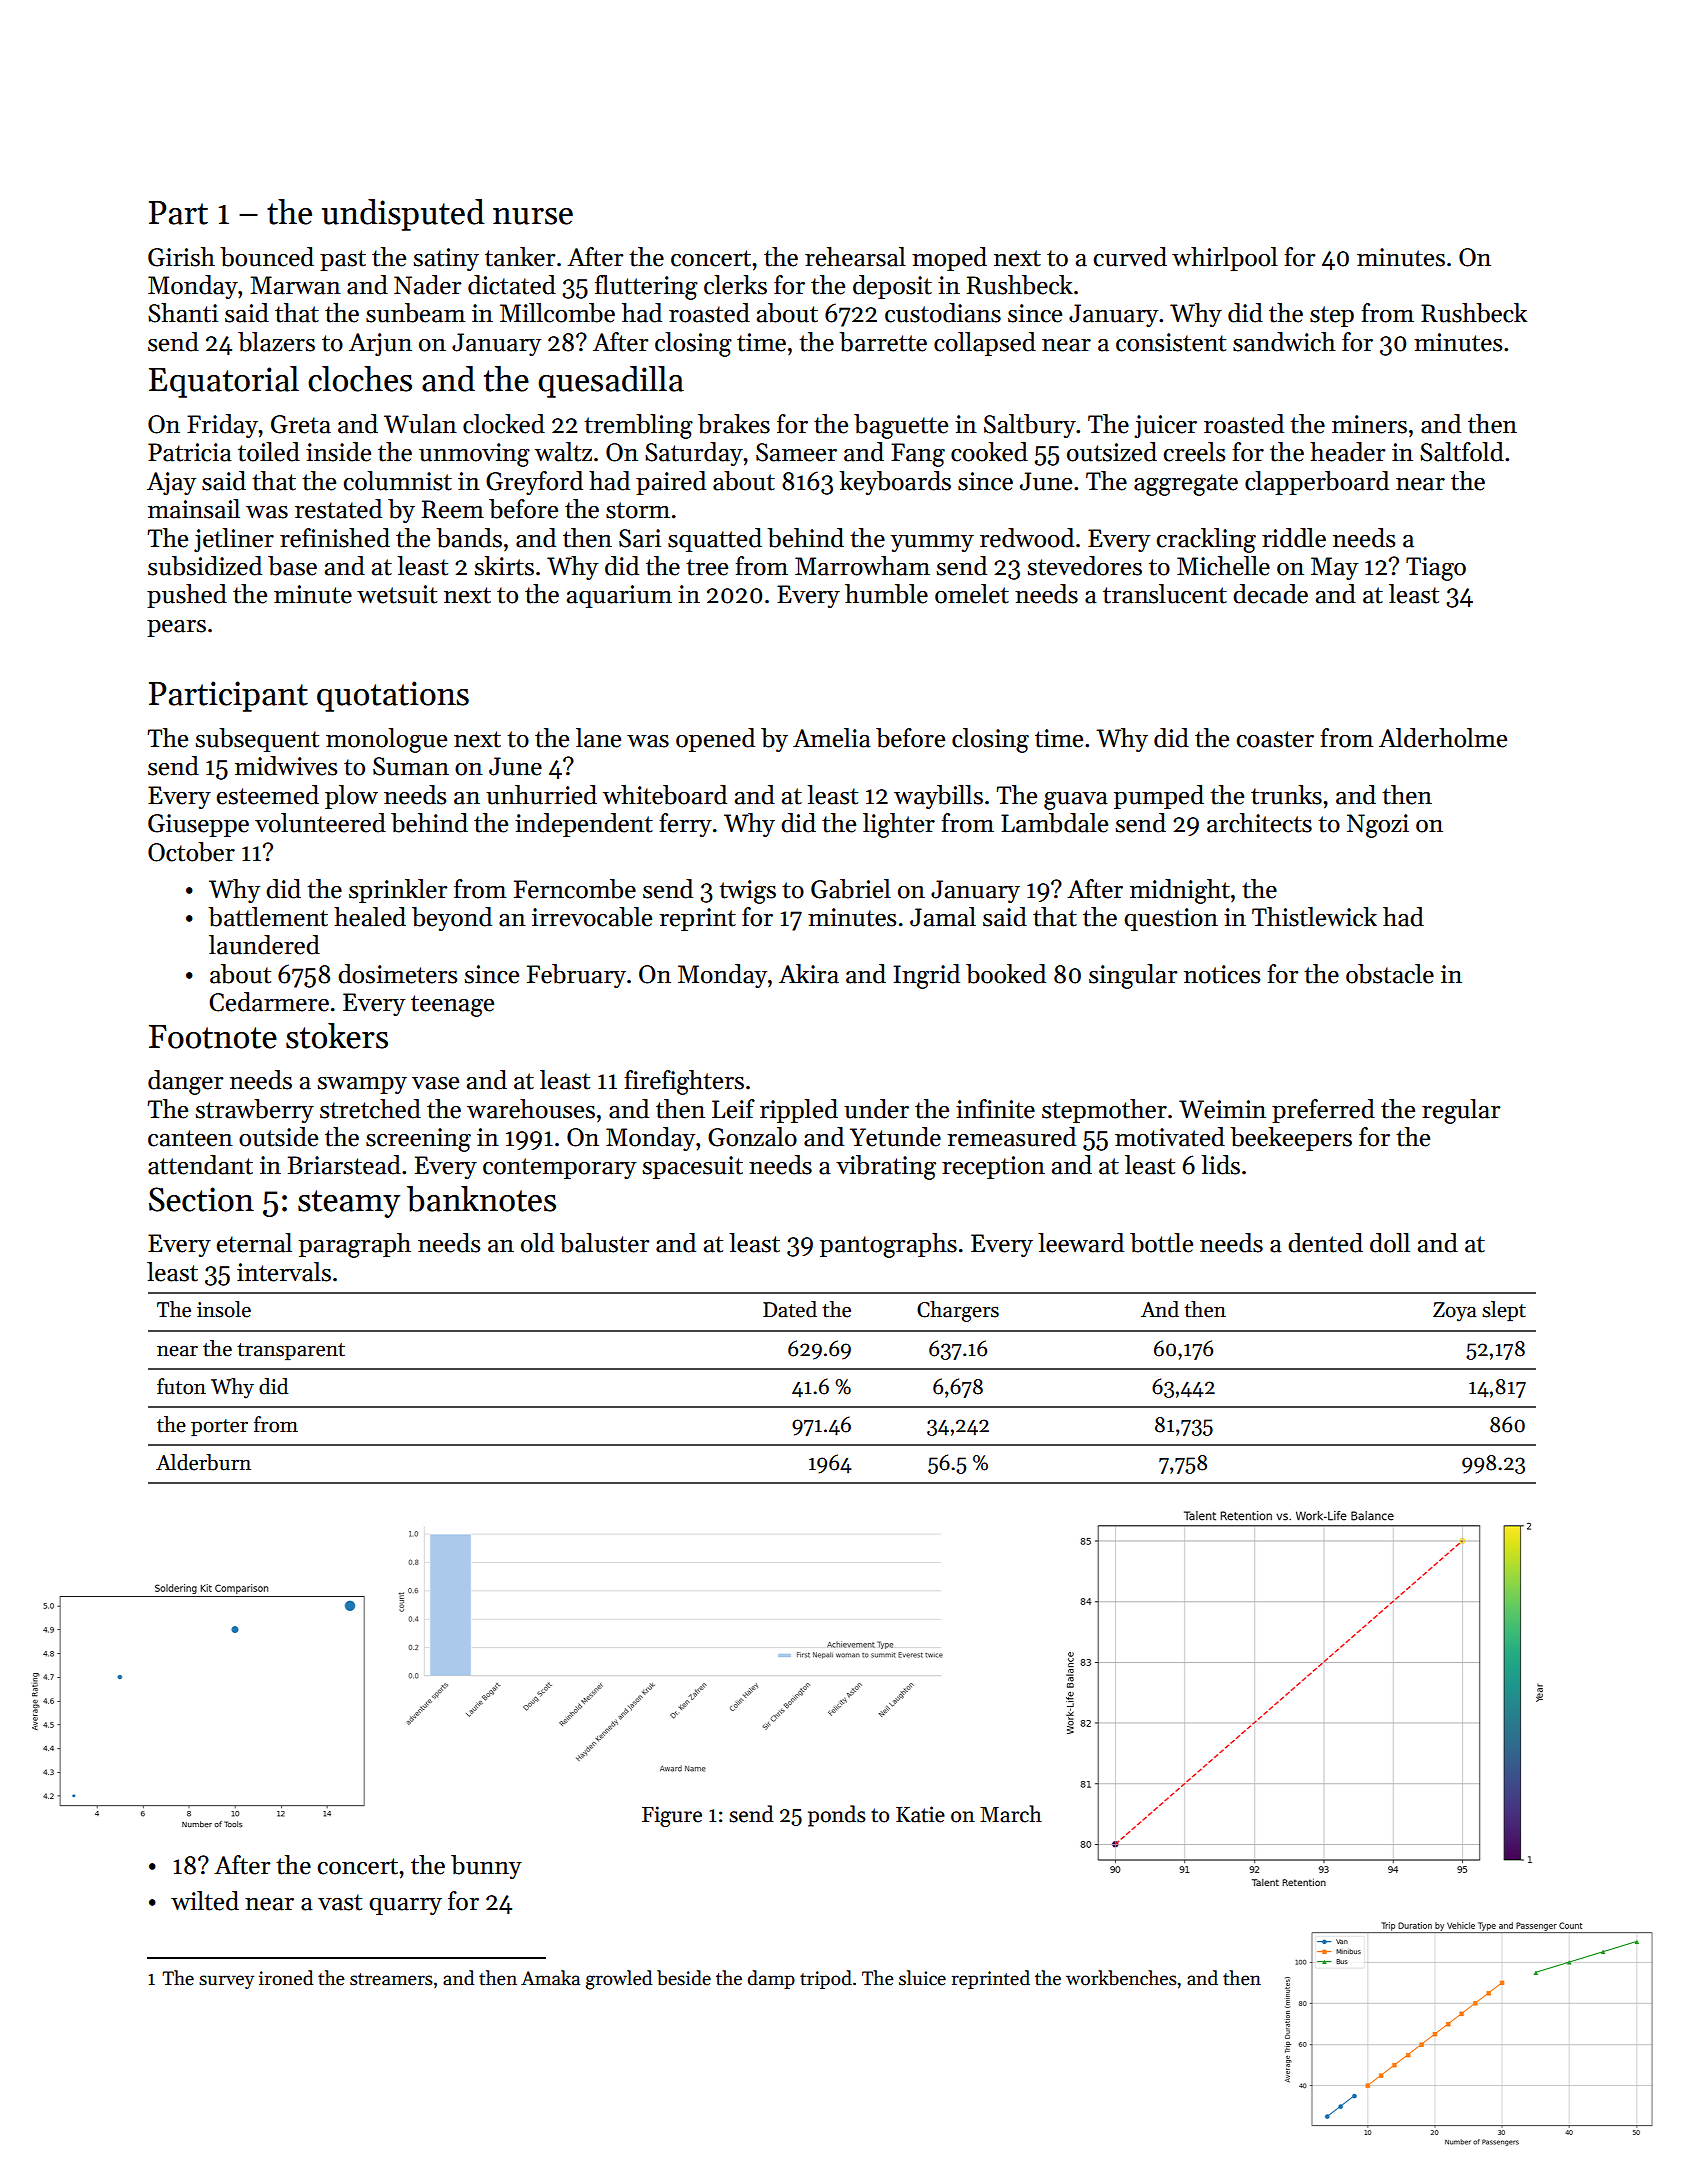 Image resolution: width=1683 pixels, height=2178 pixels. I want to click on Thistlewick, so click(1314, 917).
